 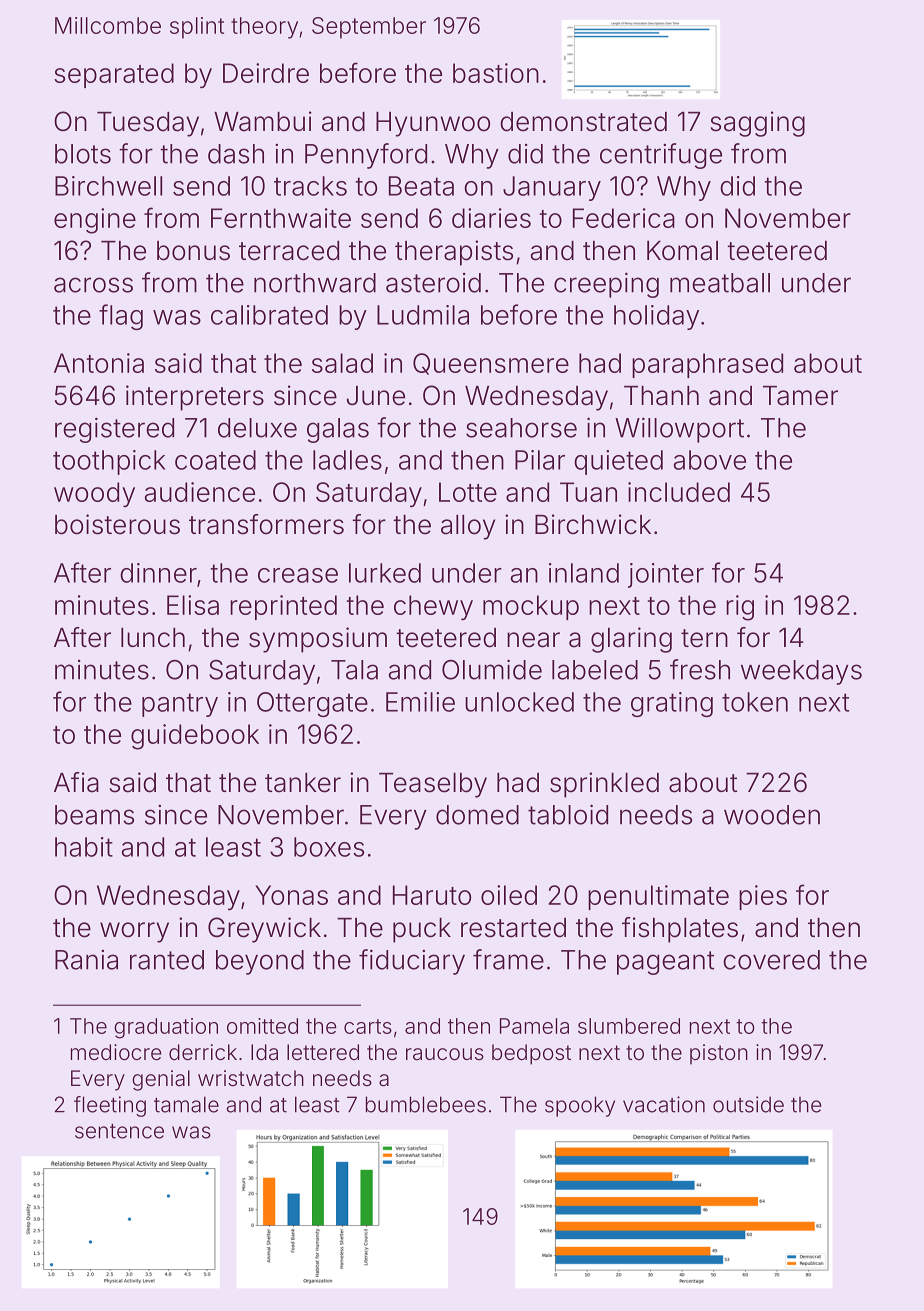 I want to click on sagging, so click(x=758, y=124).
